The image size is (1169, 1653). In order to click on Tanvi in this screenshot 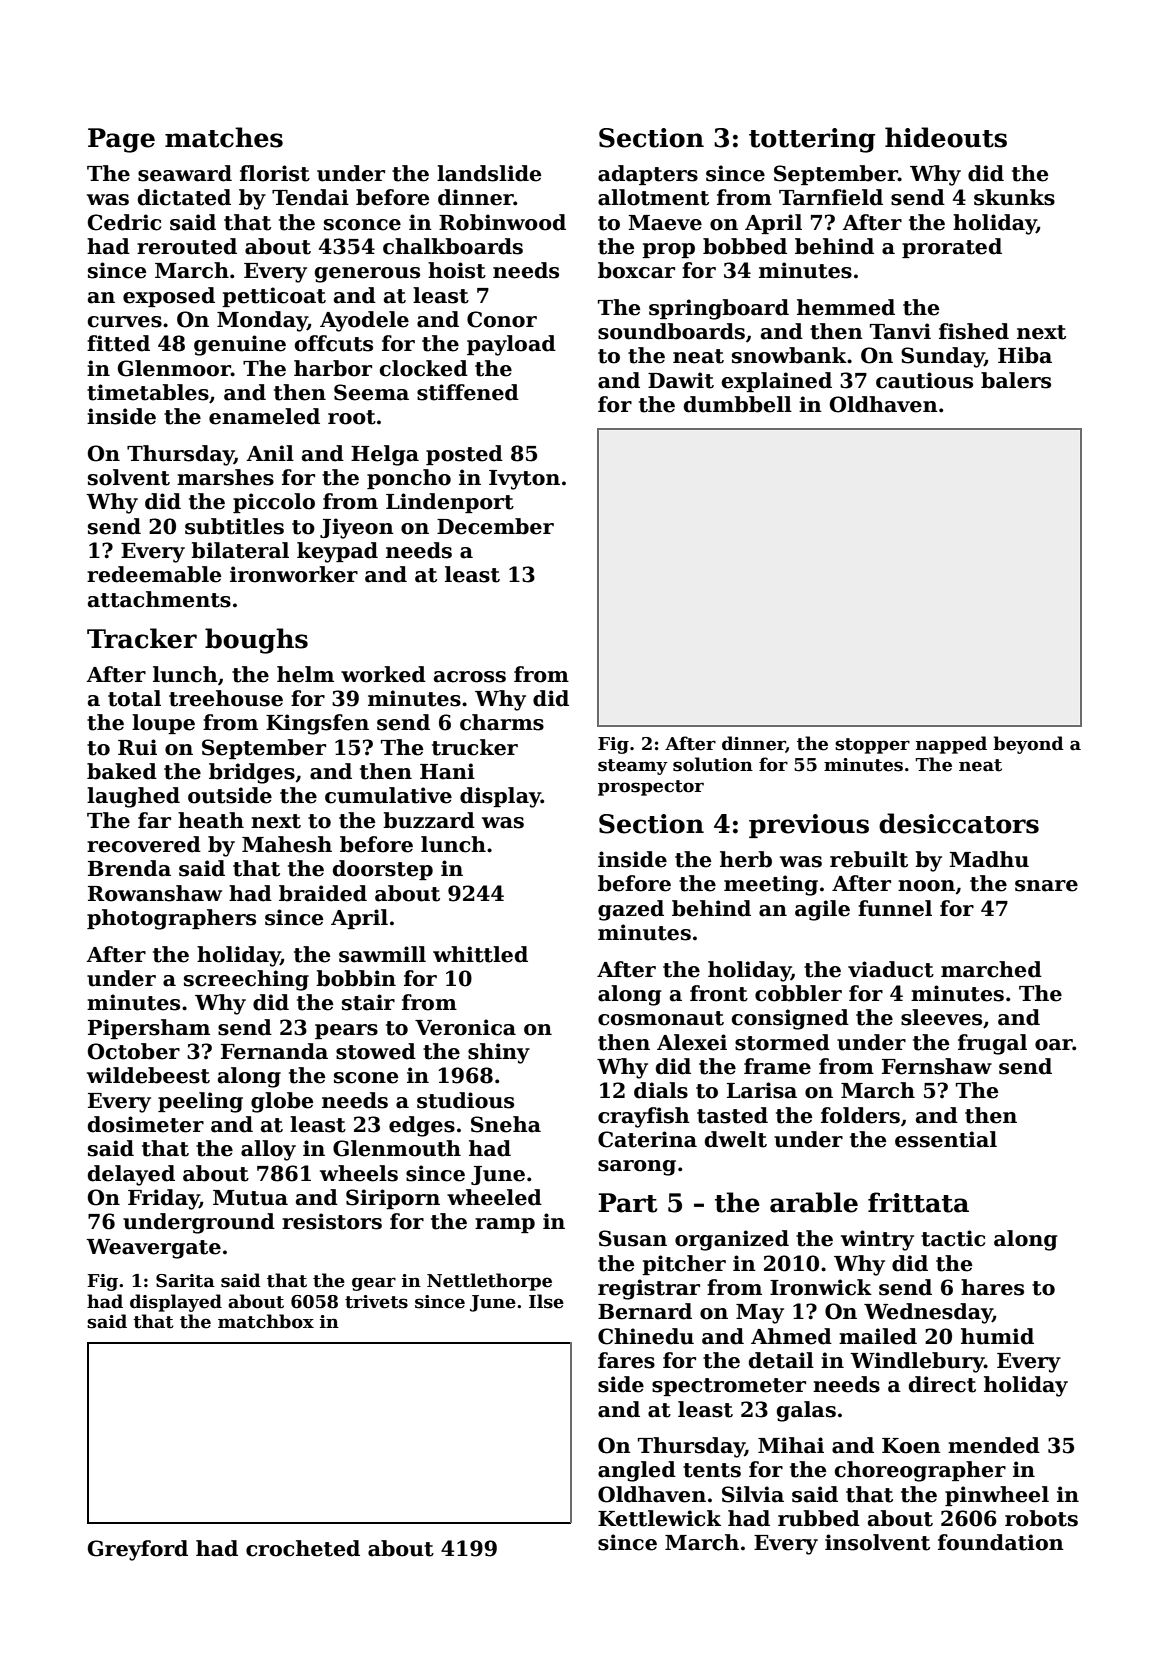, I will do `click(900, 331)`.
